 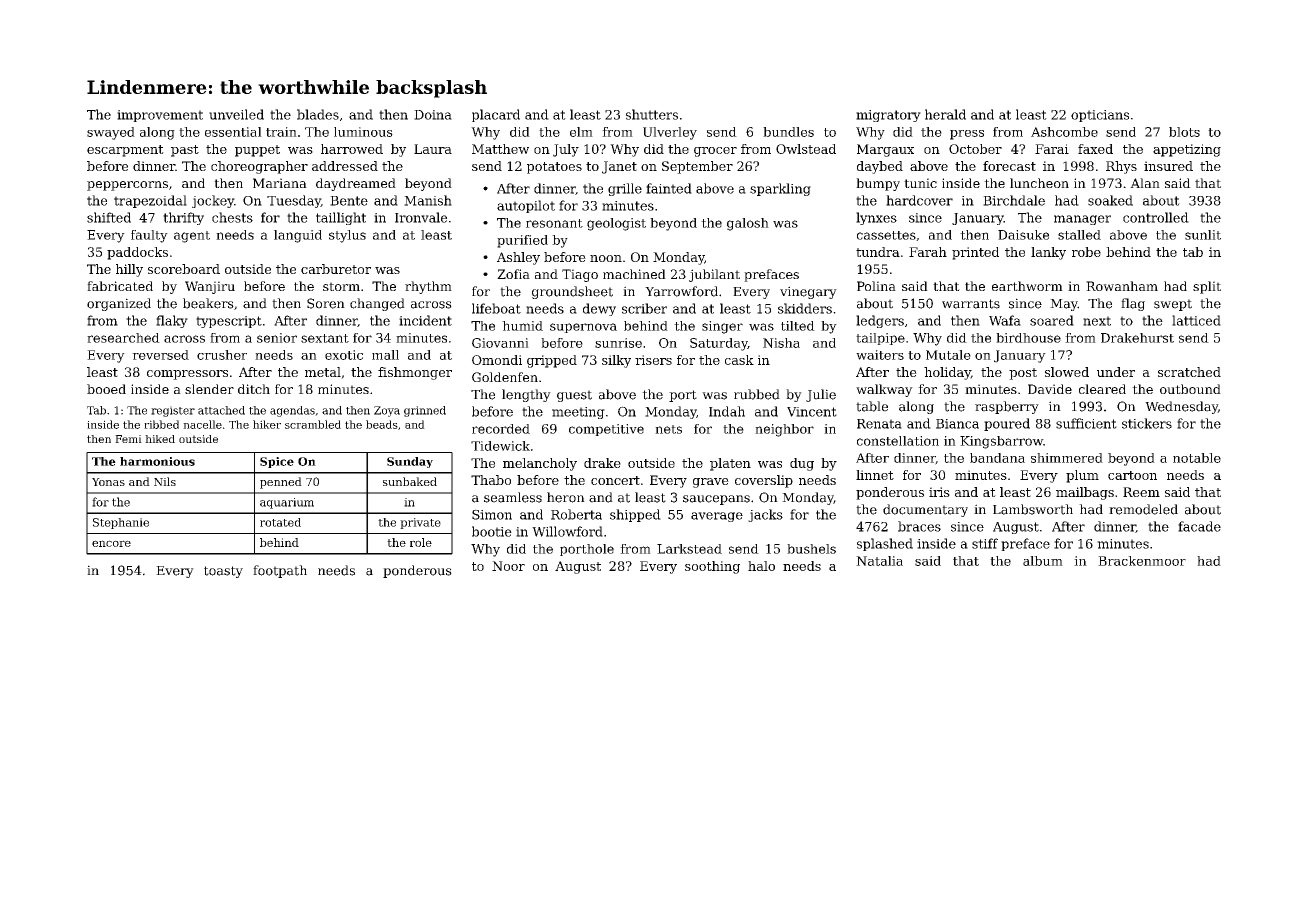 What do you see at coordinates (410, 462) in the screenshot?
I see `Sunday` at bounding box center [410, 462].
